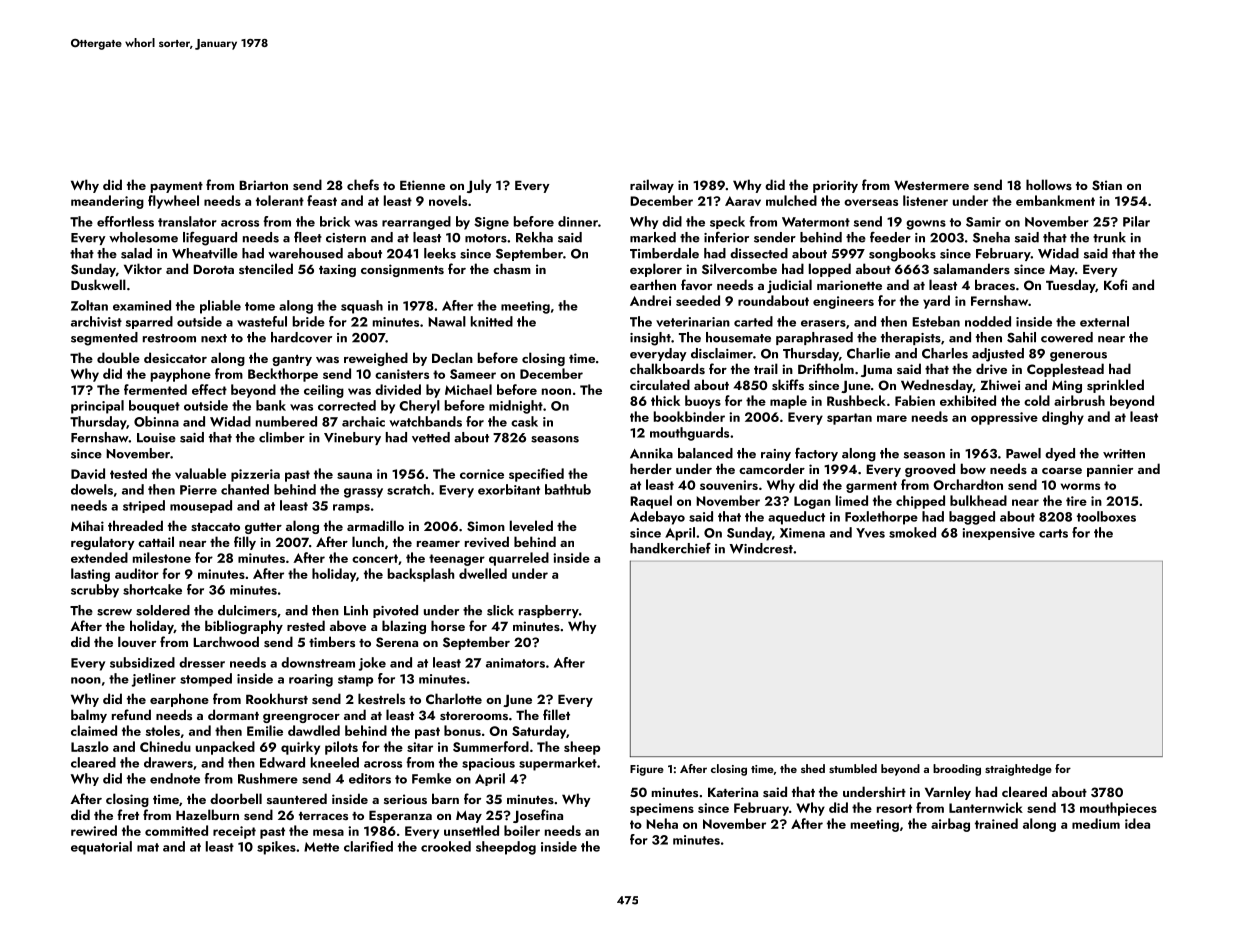  I want to click on lifeguard, so click(210, 239).
